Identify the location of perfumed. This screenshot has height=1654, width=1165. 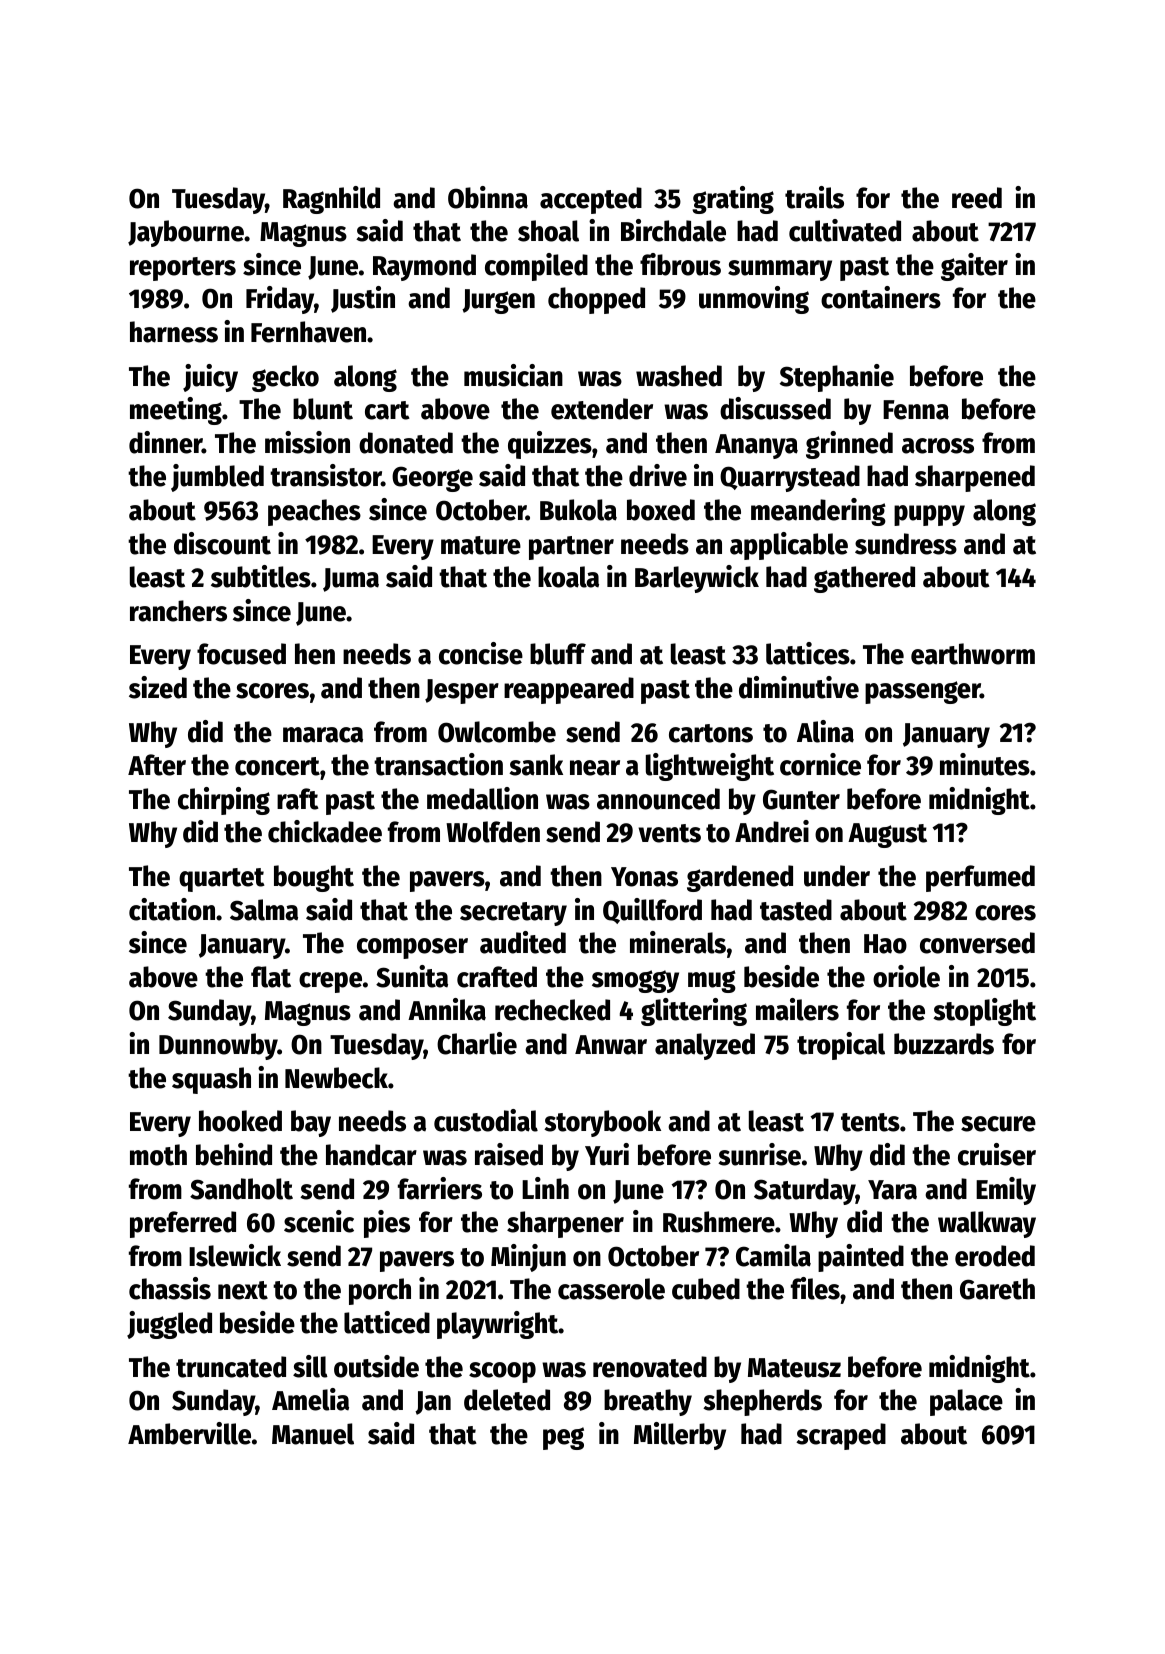
(980, 878).
